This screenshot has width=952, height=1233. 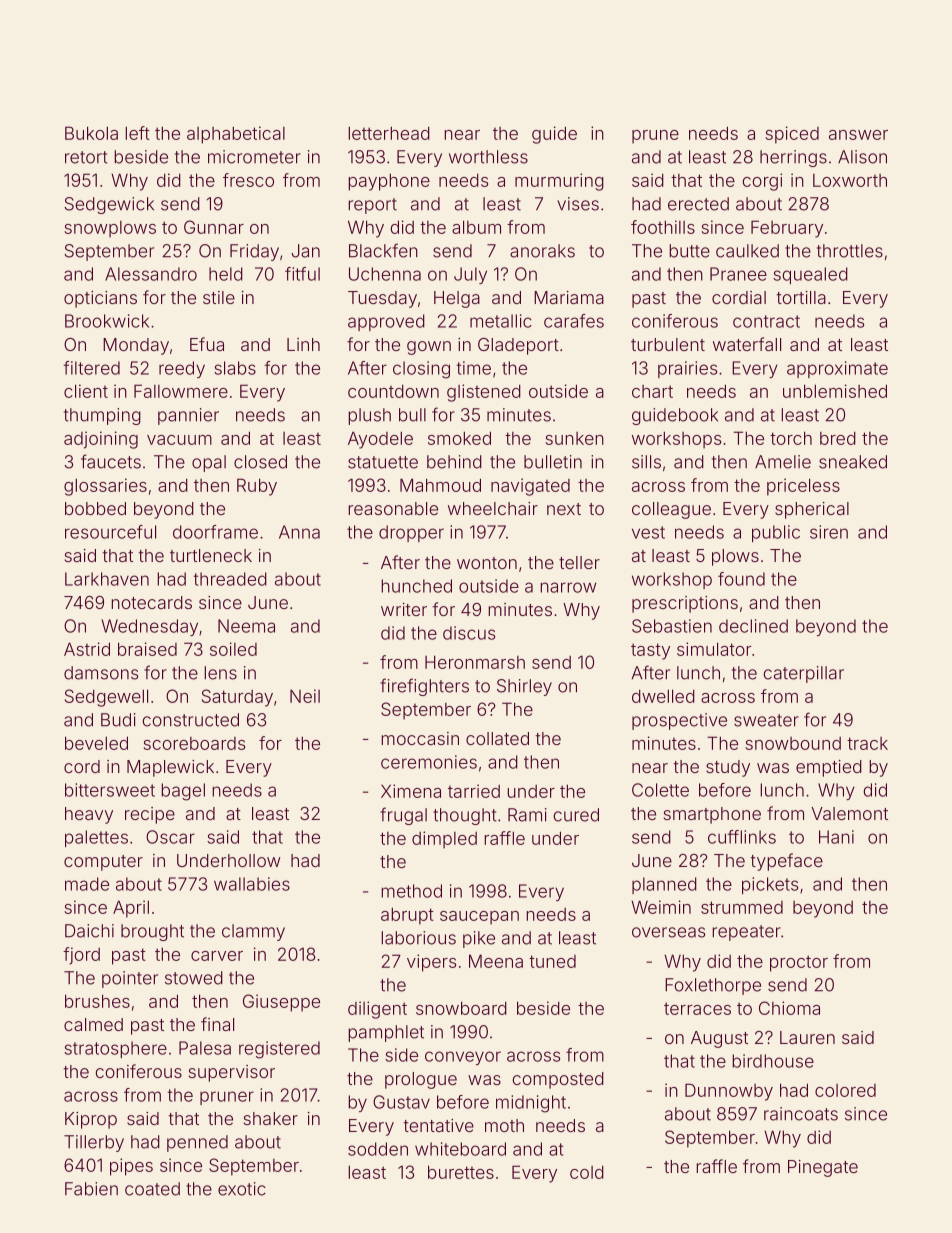 I want to click on registered, so click(x=279, y=1050).
